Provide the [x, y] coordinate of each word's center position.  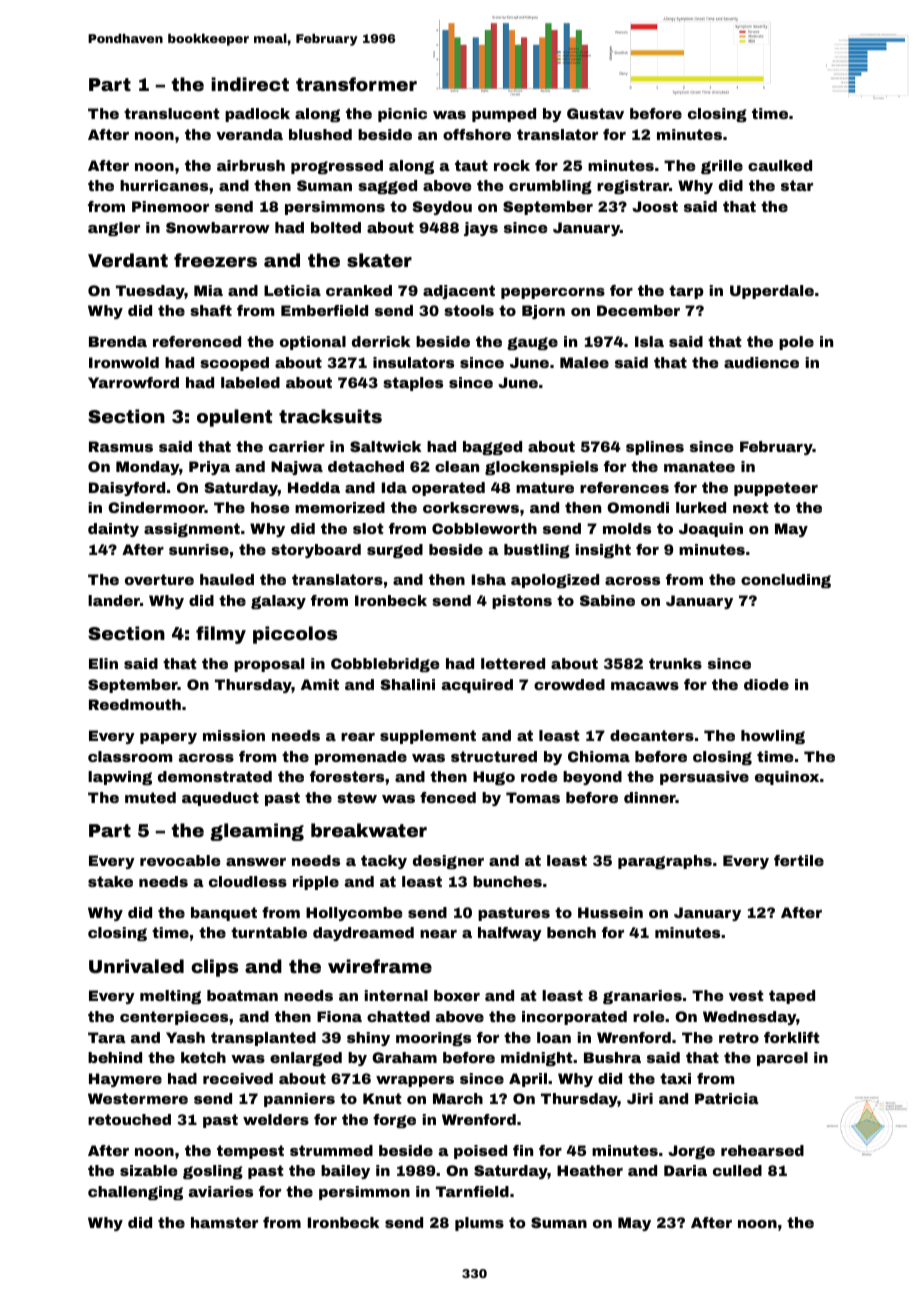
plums [479, 1224]
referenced [197, 341]
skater [379, 260]
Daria [685, 1170]
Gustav [595, 113]
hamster [224, 1222]
